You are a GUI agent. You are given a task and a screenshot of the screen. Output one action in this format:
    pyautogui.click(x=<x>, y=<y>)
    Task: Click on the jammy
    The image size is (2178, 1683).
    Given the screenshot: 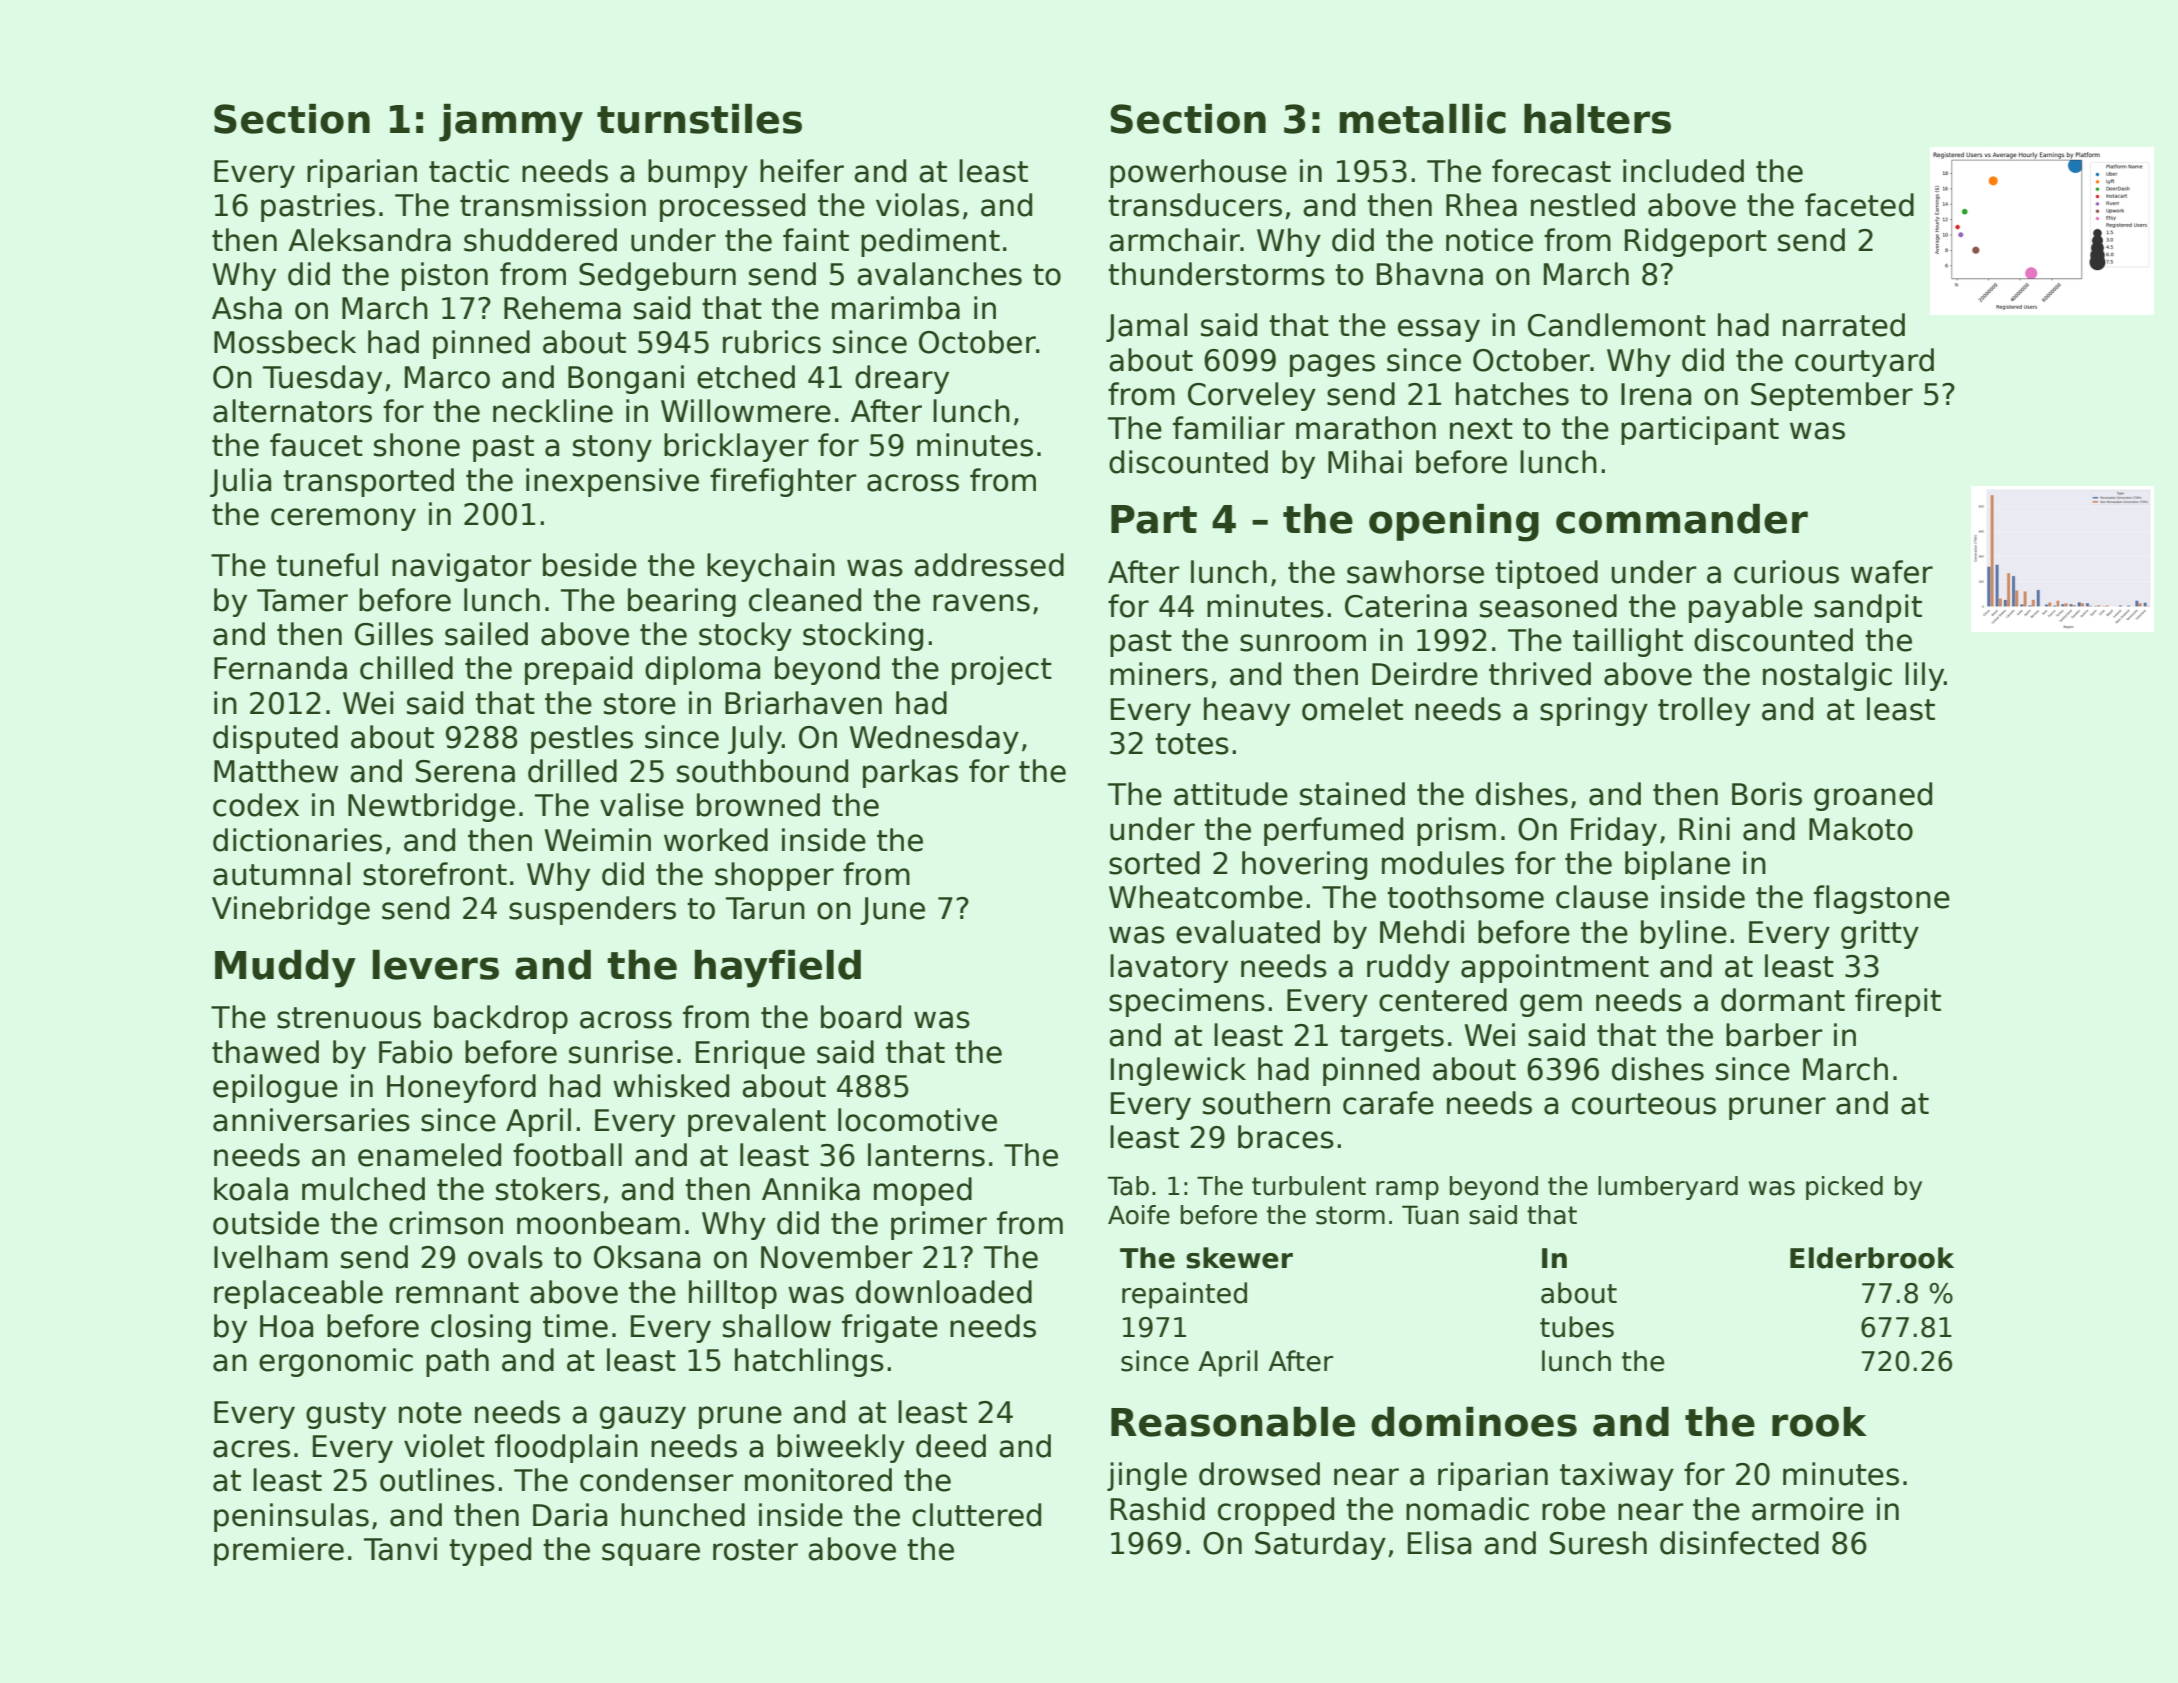 What is the action you would take?
    pyautogui.click(x=511, y=123)
